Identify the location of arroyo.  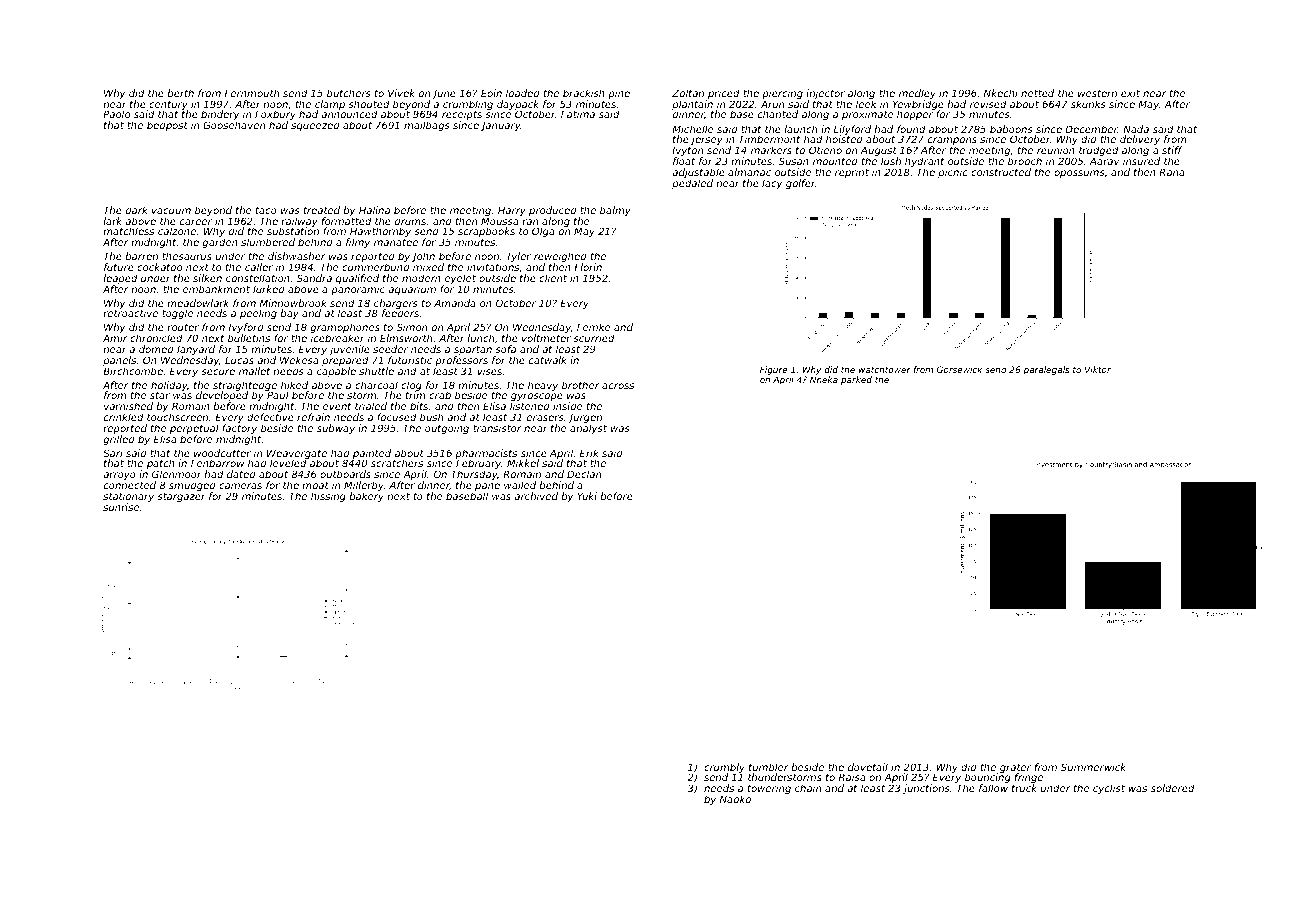
(119, 476).
